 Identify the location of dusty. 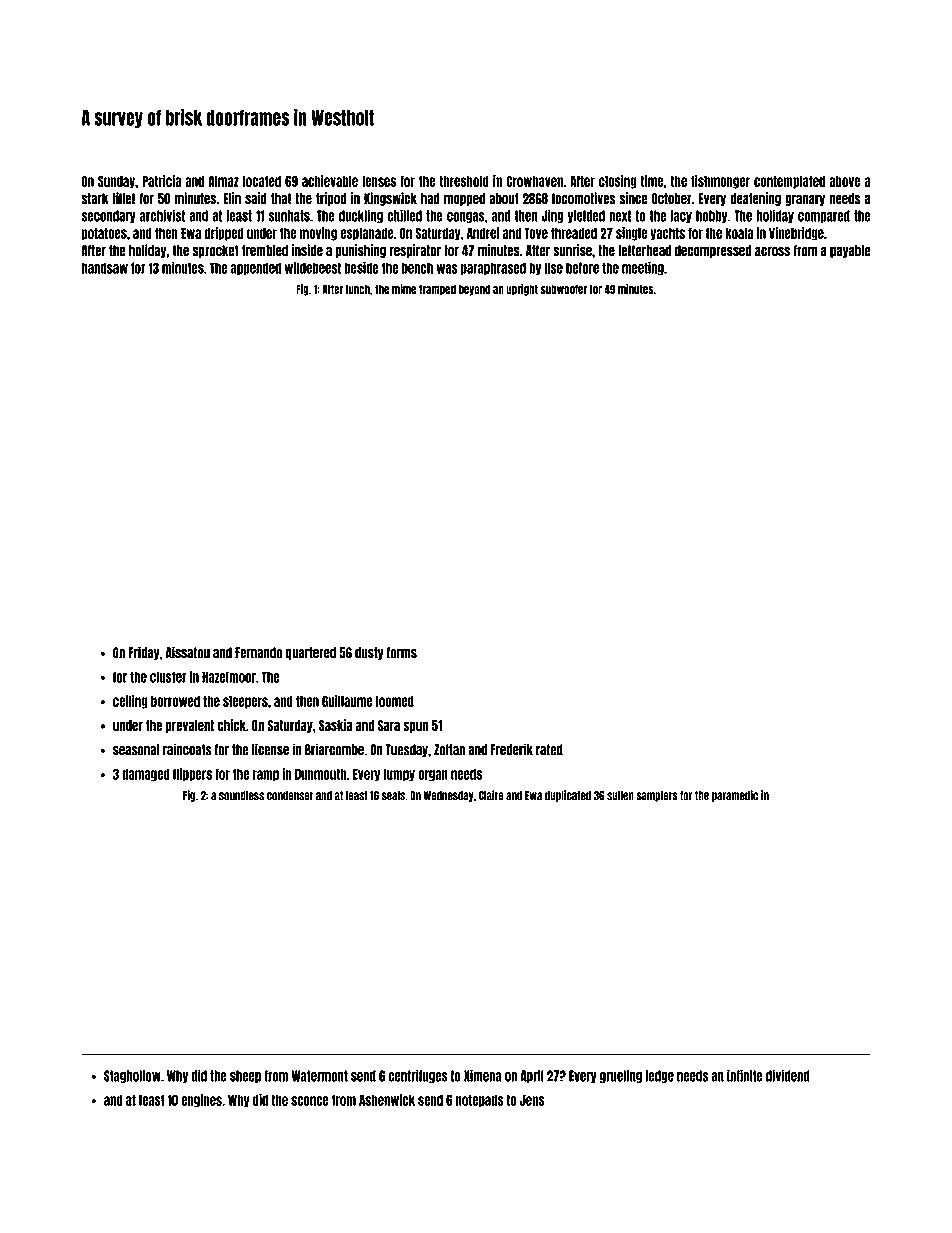
(369, 653).
